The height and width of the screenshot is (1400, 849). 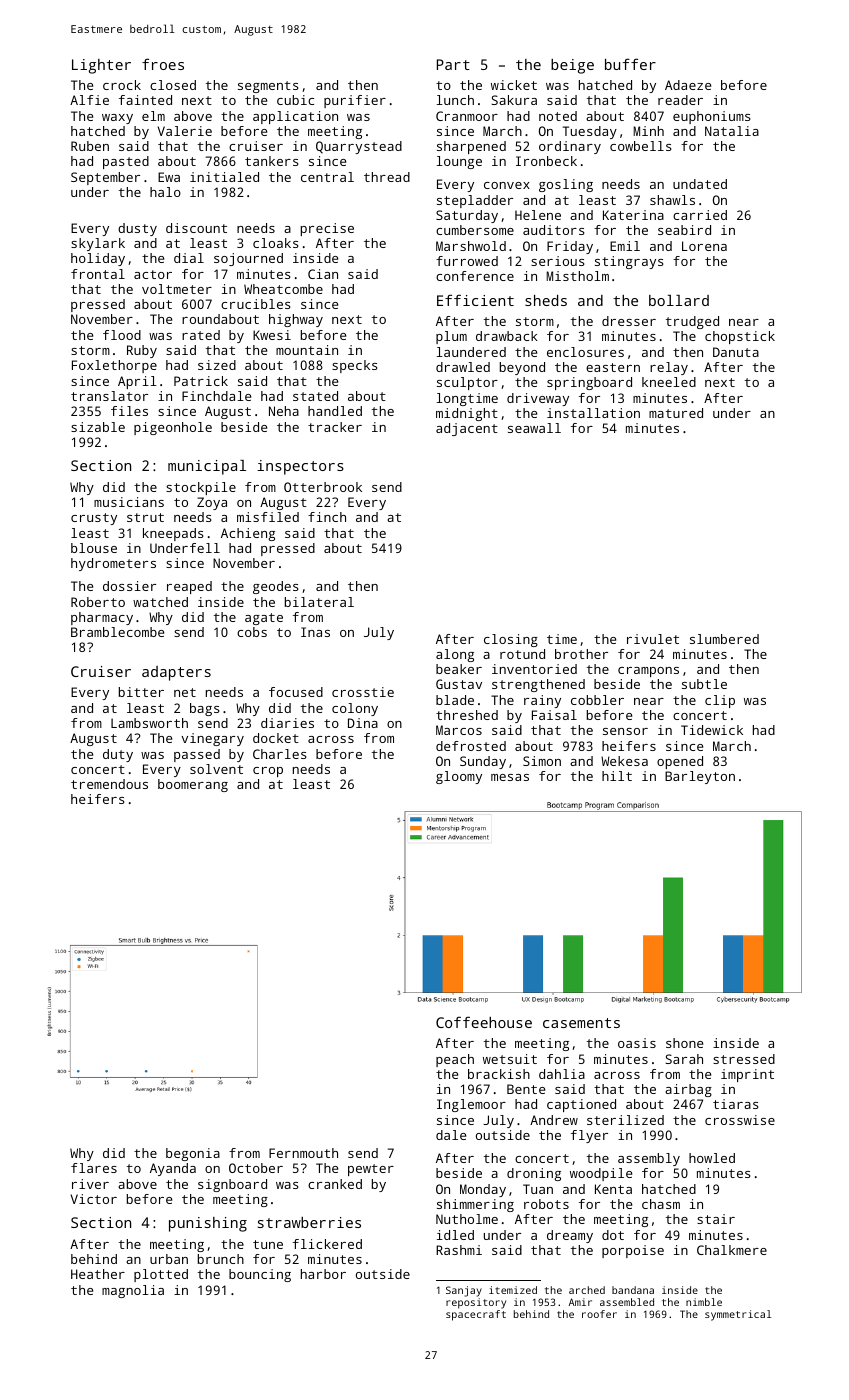 I want to click on nimble, so click(x=704, y=1302).
